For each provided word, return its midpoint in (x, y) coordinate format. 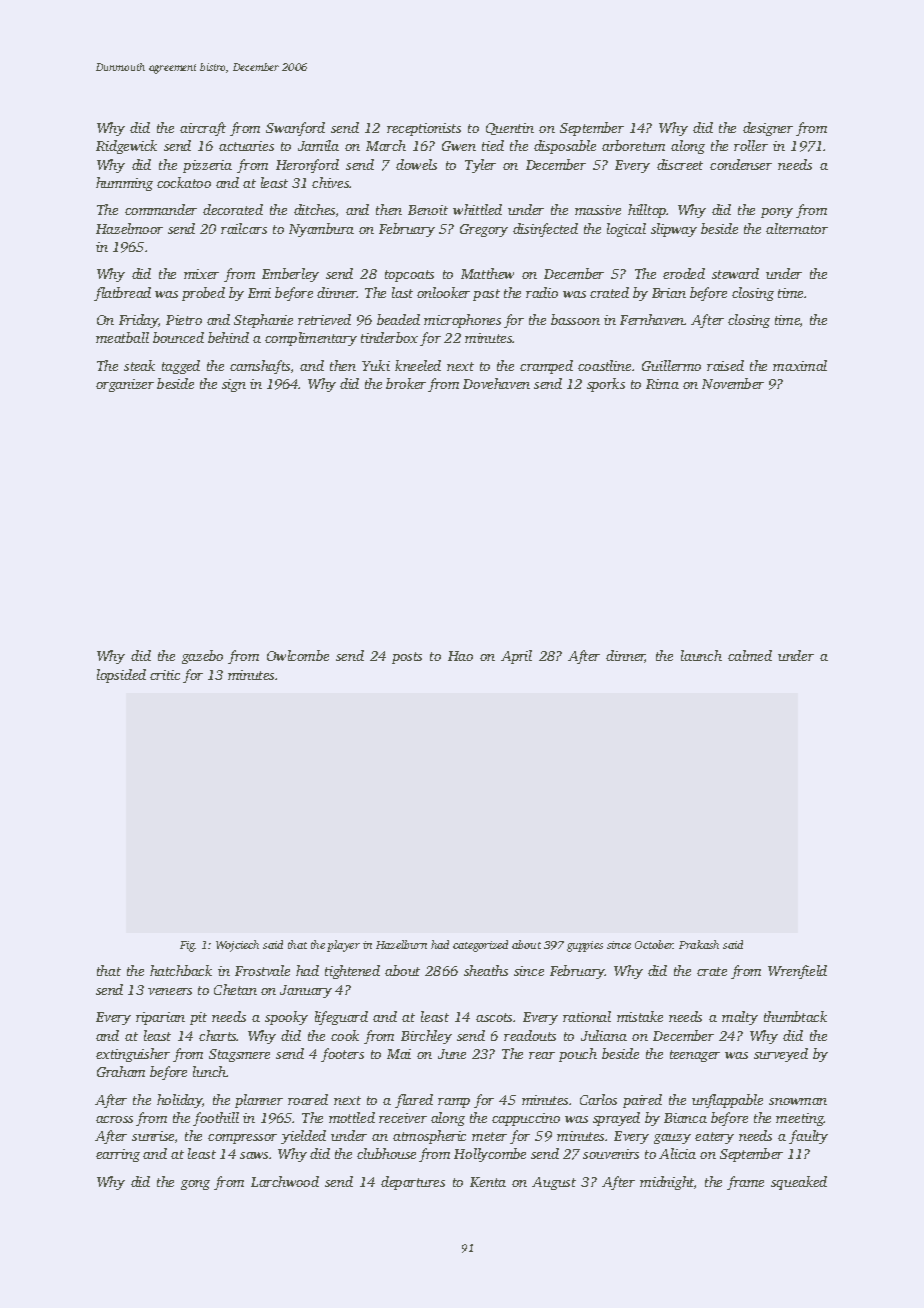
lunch (209, 1071)
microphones (462, 321)
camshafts (260, 367)
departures (413, 1183)
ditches (314, 209)
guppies (585, 946)
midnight (667, 1183)
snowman (798, 1101)
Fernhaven (652, 319)
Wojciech (237, 946)
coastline (604, 365)
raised (725, 365)
